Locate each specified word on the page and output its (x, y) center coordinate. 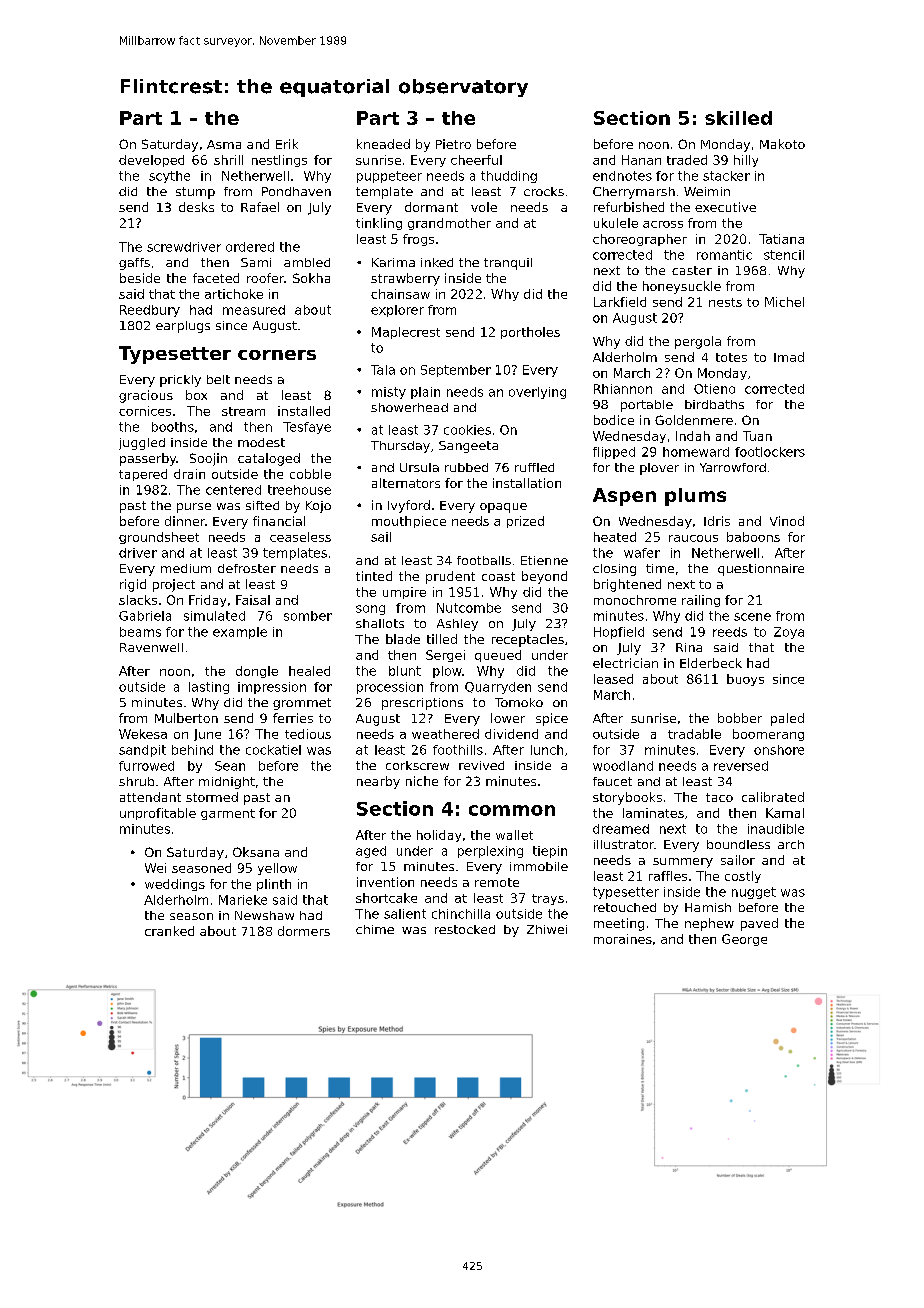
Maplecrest (406, 333)
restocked (465, 929)
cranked (169, 931)
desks (196, 207)
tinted (374, 576)
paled (787, 719)
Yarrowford (733, 467)
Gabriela (145, 616)
